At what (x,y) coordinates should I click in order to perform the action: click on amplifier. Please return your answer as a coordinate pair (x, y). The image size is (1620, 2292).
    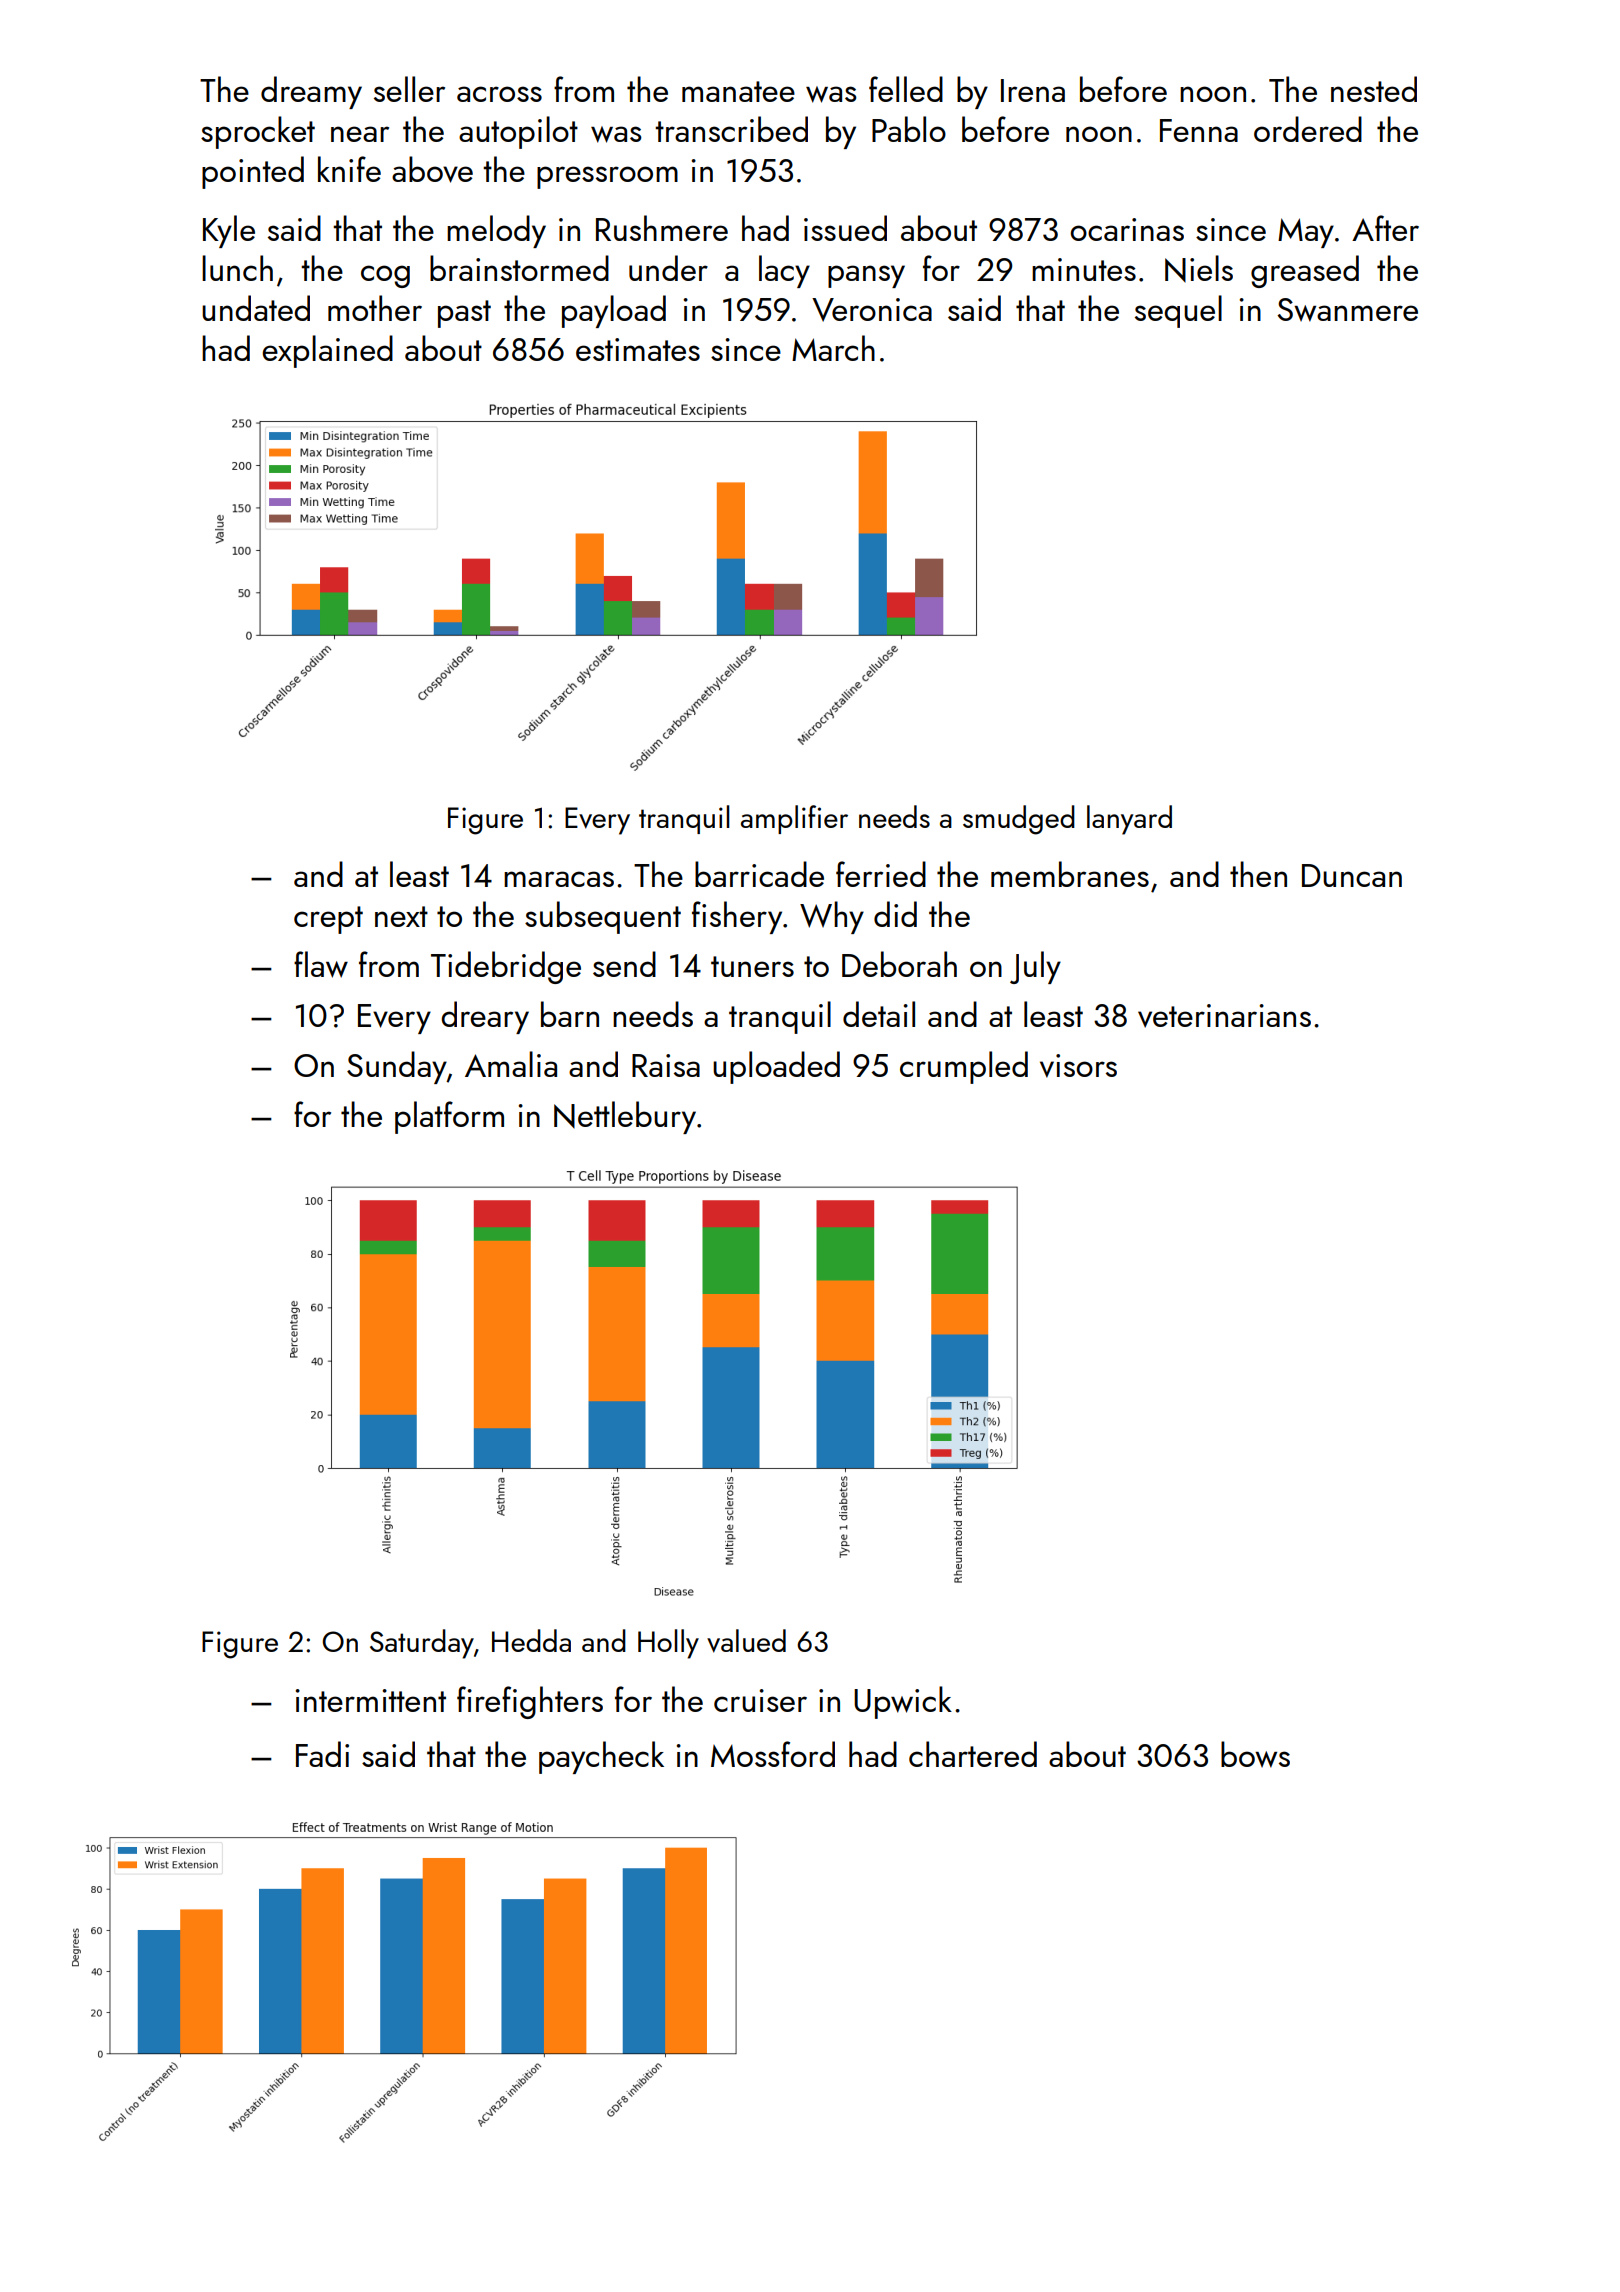
    Looking at the image, I should click on (794, 819).
